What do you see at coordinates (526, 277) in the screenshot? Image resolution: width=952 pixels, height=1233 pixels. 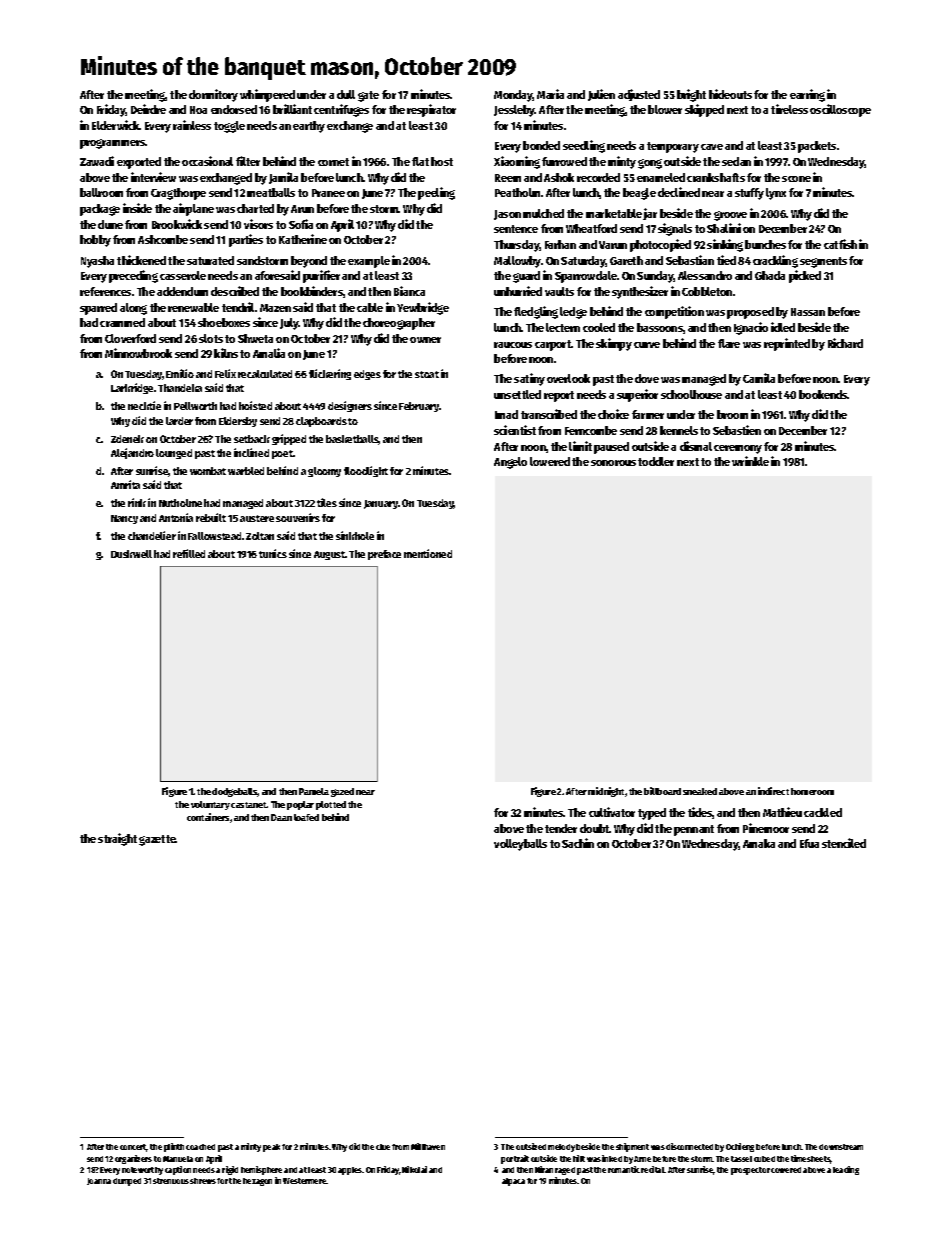 I see `guard` at bounding box center [526, 277].
